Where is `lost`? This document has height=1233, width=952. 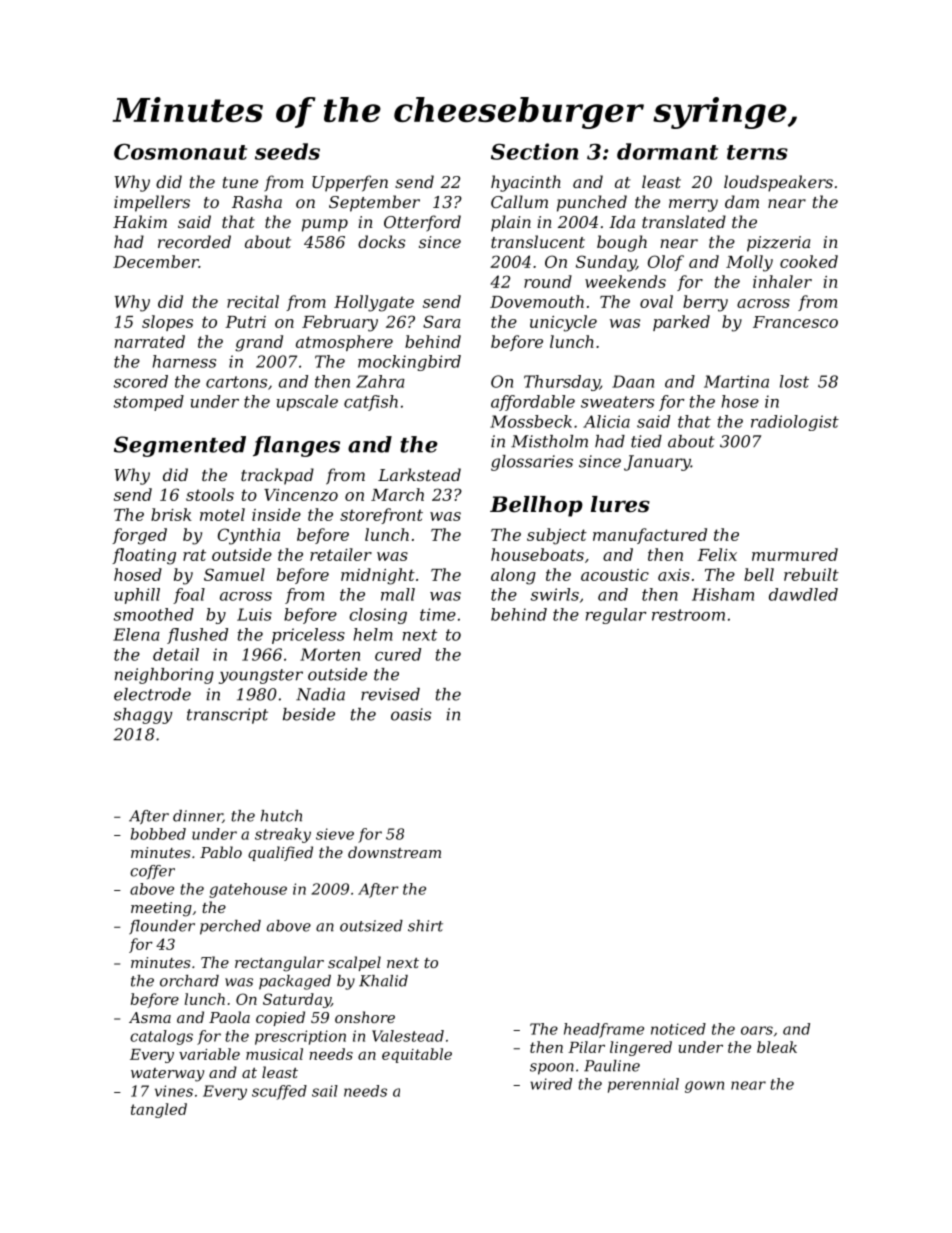 lost is located at coordinates (794, 381).
